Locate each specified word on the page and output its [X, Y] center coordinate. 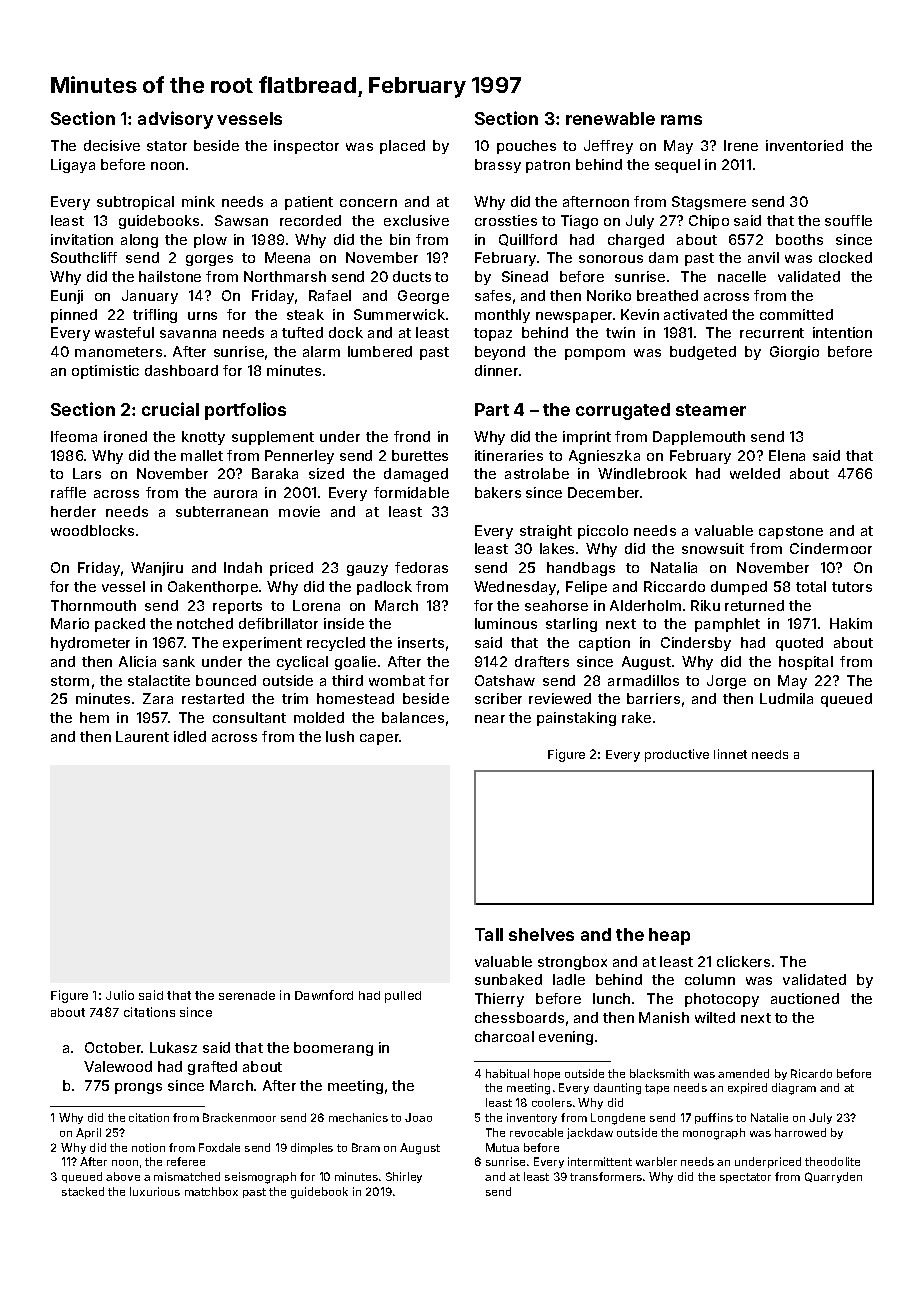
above [123, 1176]
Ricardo [811, 1073]
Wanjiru [157, 569]
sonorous [611, 259]
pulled [403, 997]
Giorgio [794, 353]
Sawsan [241, 220]
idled [190, 736]
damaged [416, 475]
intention [842, 332]
